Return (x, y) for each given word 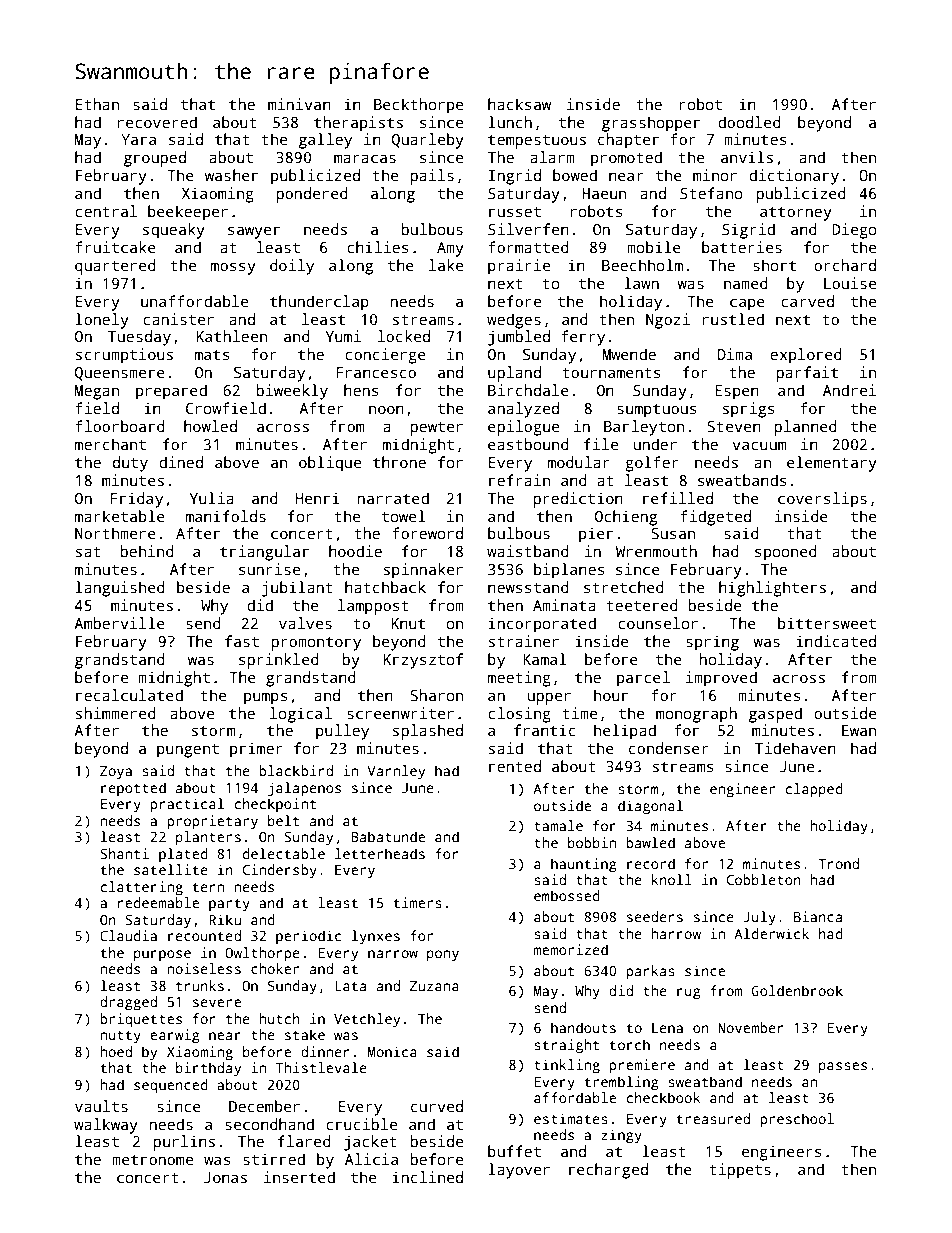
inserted (299, 1177)
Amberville (119, 623)
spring (712, 643)
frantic (545, 730)
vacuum (759, 445)
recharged (608, 1171)
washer (231, 175)
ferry (583, 338)
